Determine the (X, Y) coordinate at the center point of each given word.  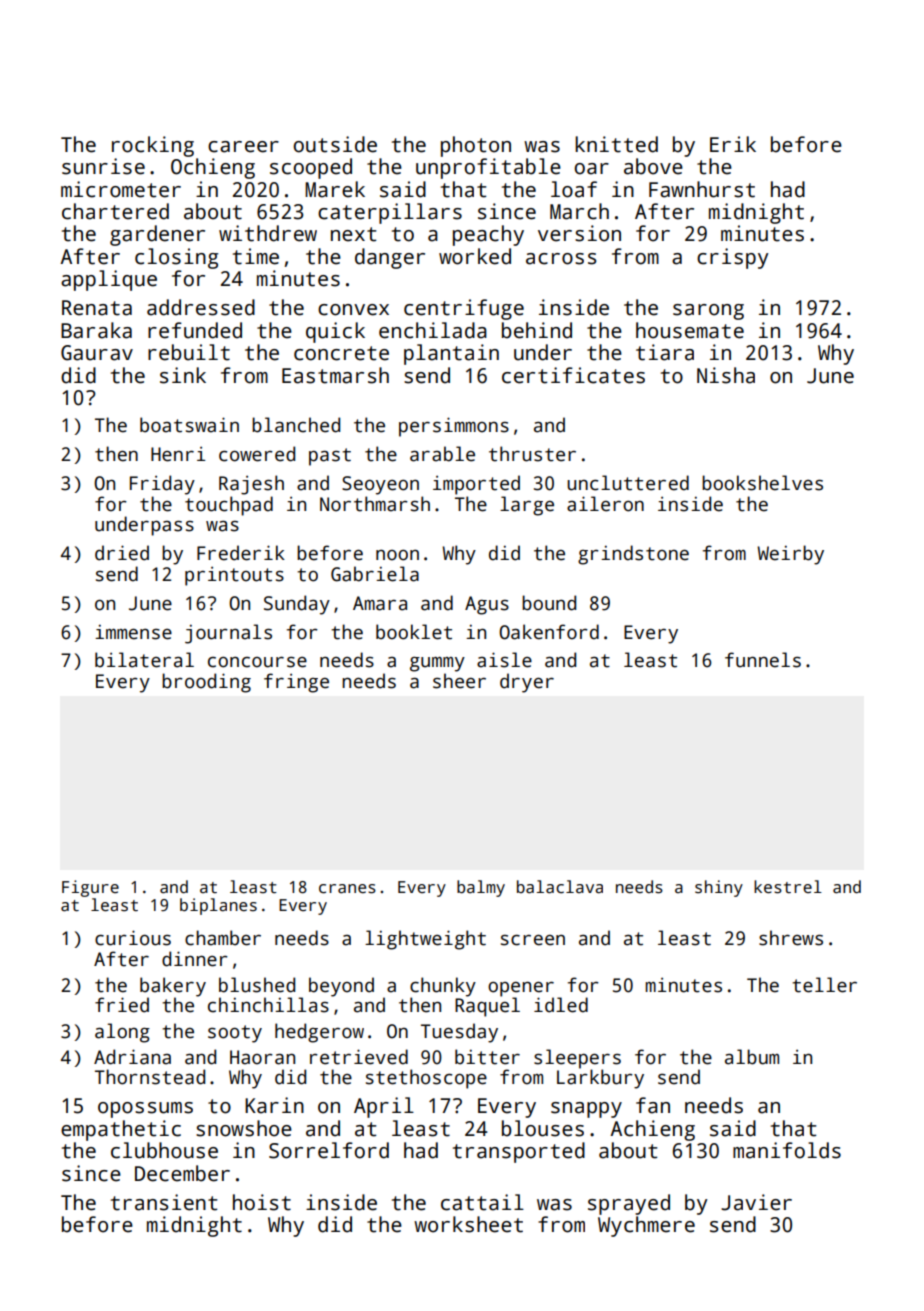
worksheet (468, 1224)
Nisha (726, 375)
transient (164, 1202)
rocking (153, 146)
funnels (763, 660)
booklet (414, 632)
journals (228, 634)
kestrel (788, 887)
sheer (459, 681)
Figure (90, 888)
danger (390, 258)
